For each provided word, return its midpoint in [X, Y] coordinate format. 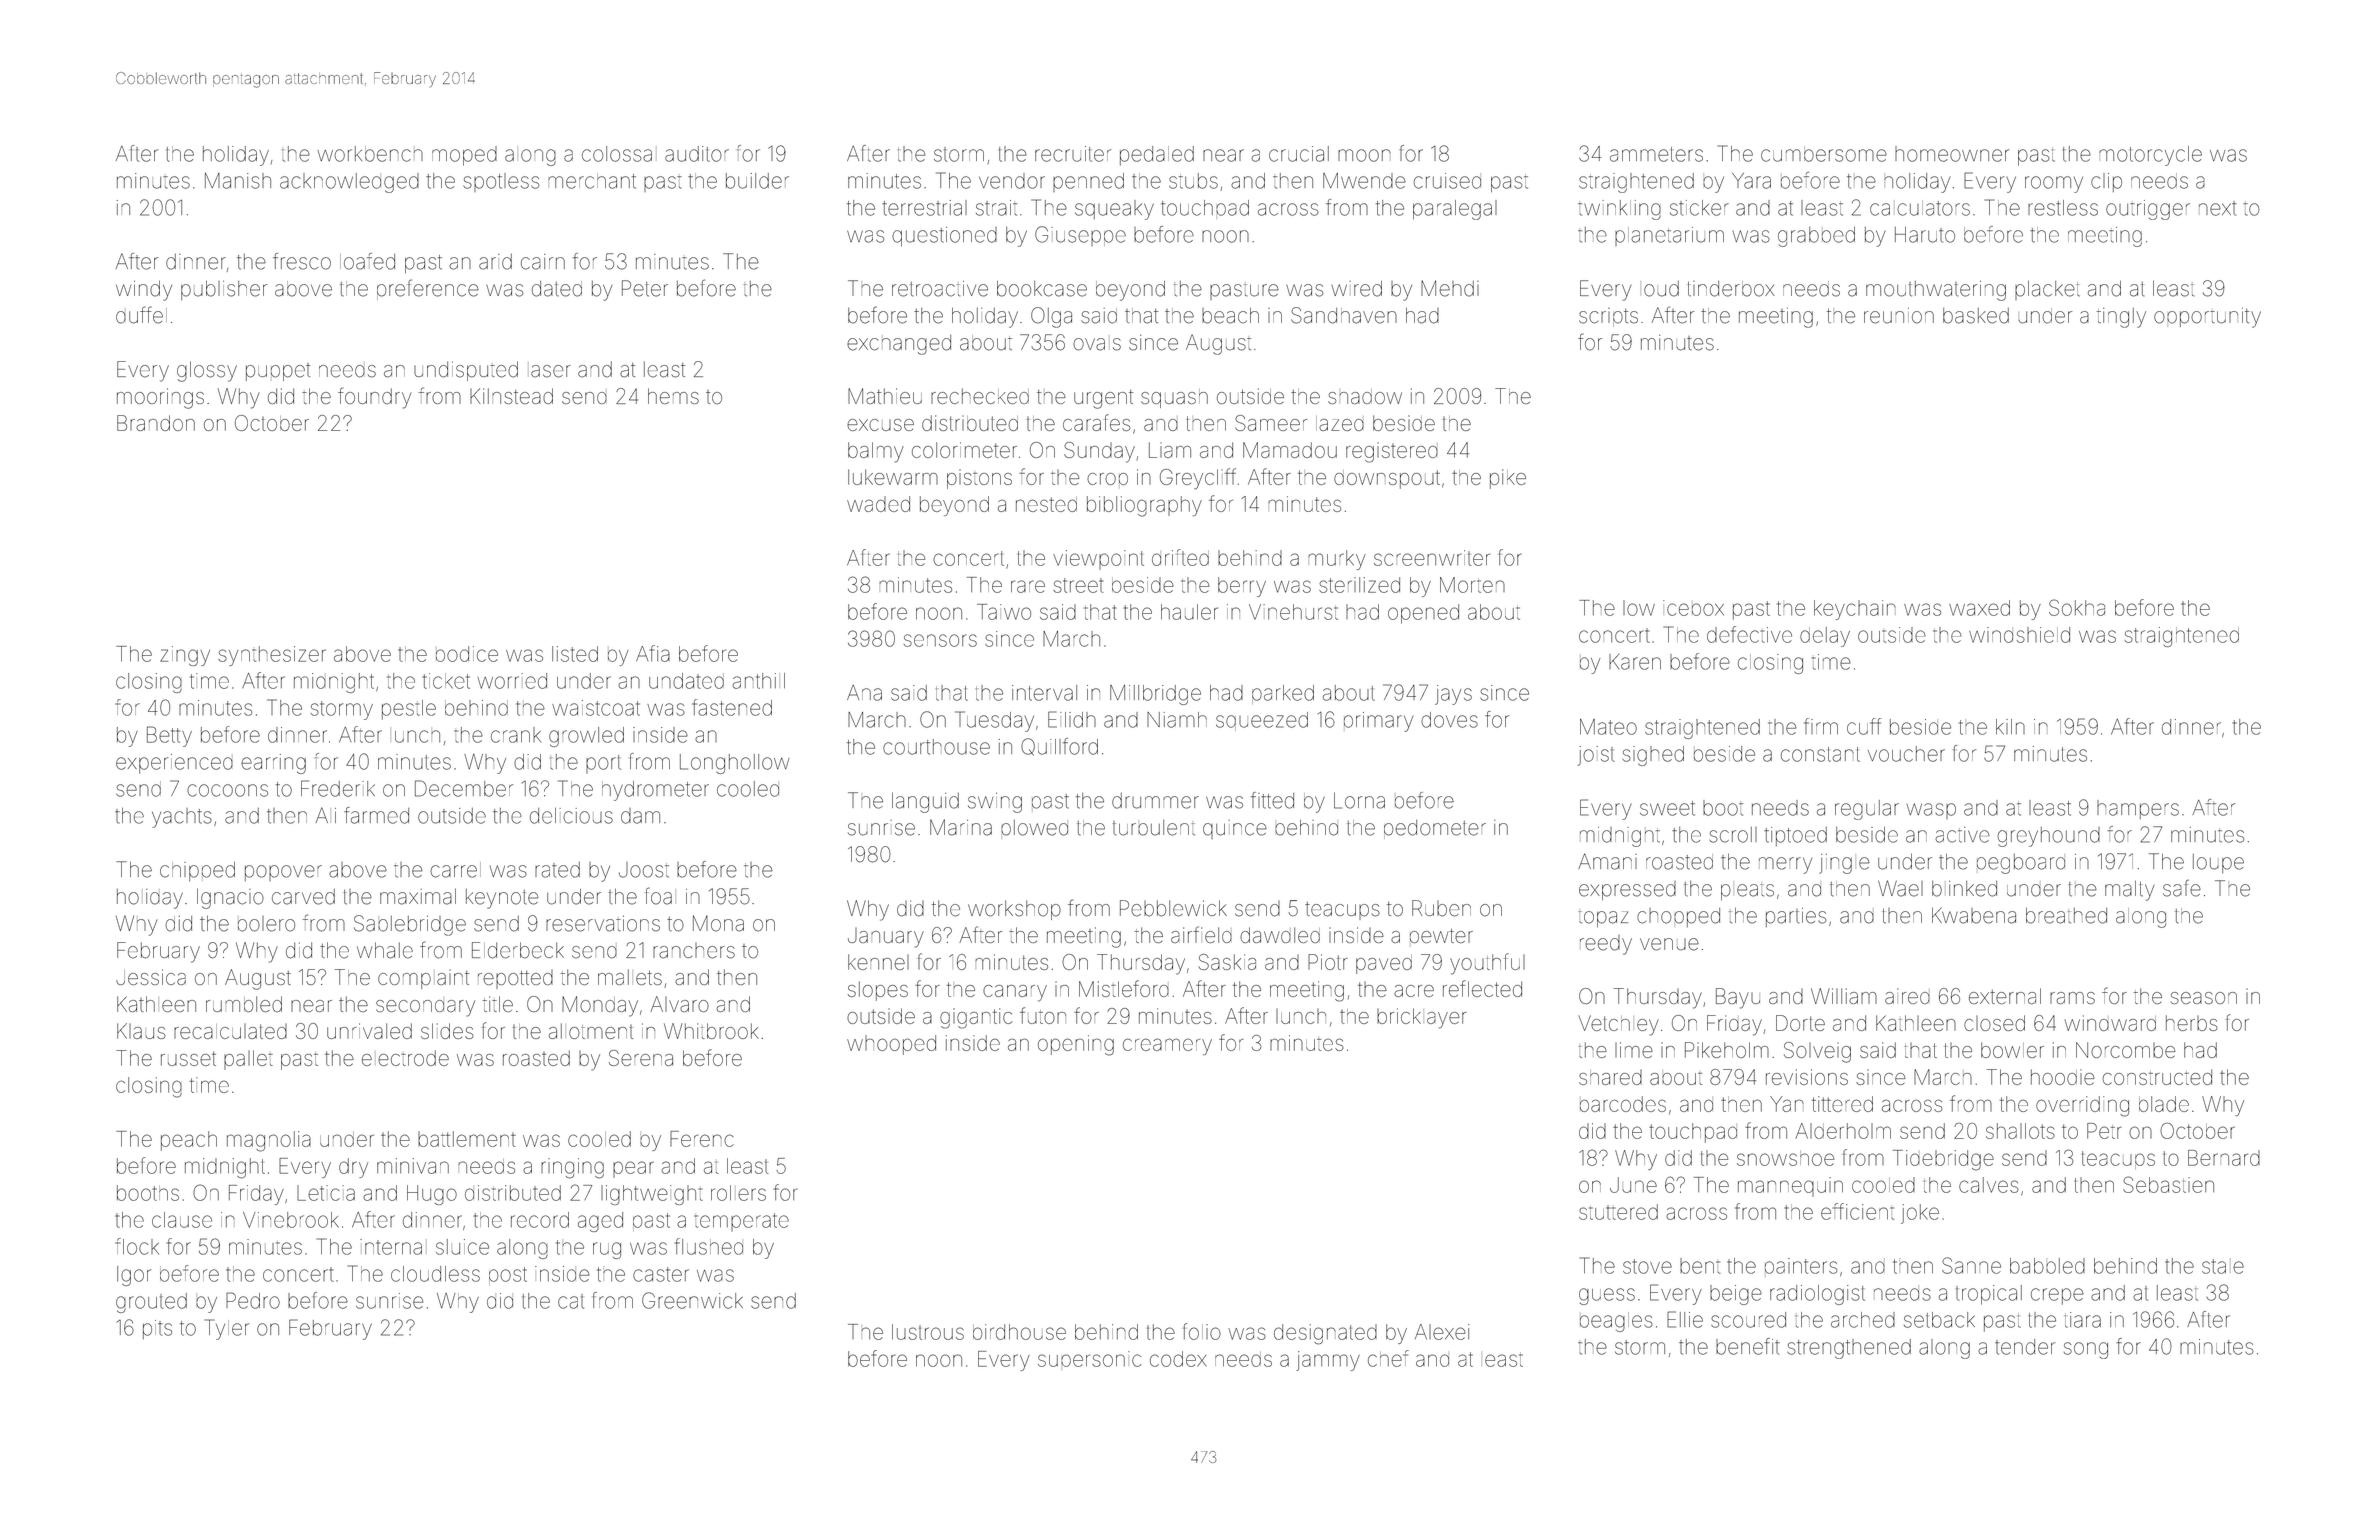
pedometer [1435, 829]
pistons [979, 479]
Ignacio [230, 899]
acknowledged [349, 183]
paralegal [1455, 210]
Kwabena [1974, 915]
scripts [1608, 317]
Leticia [326, 1193]
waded [878, 504]
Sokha [2077, 607]
